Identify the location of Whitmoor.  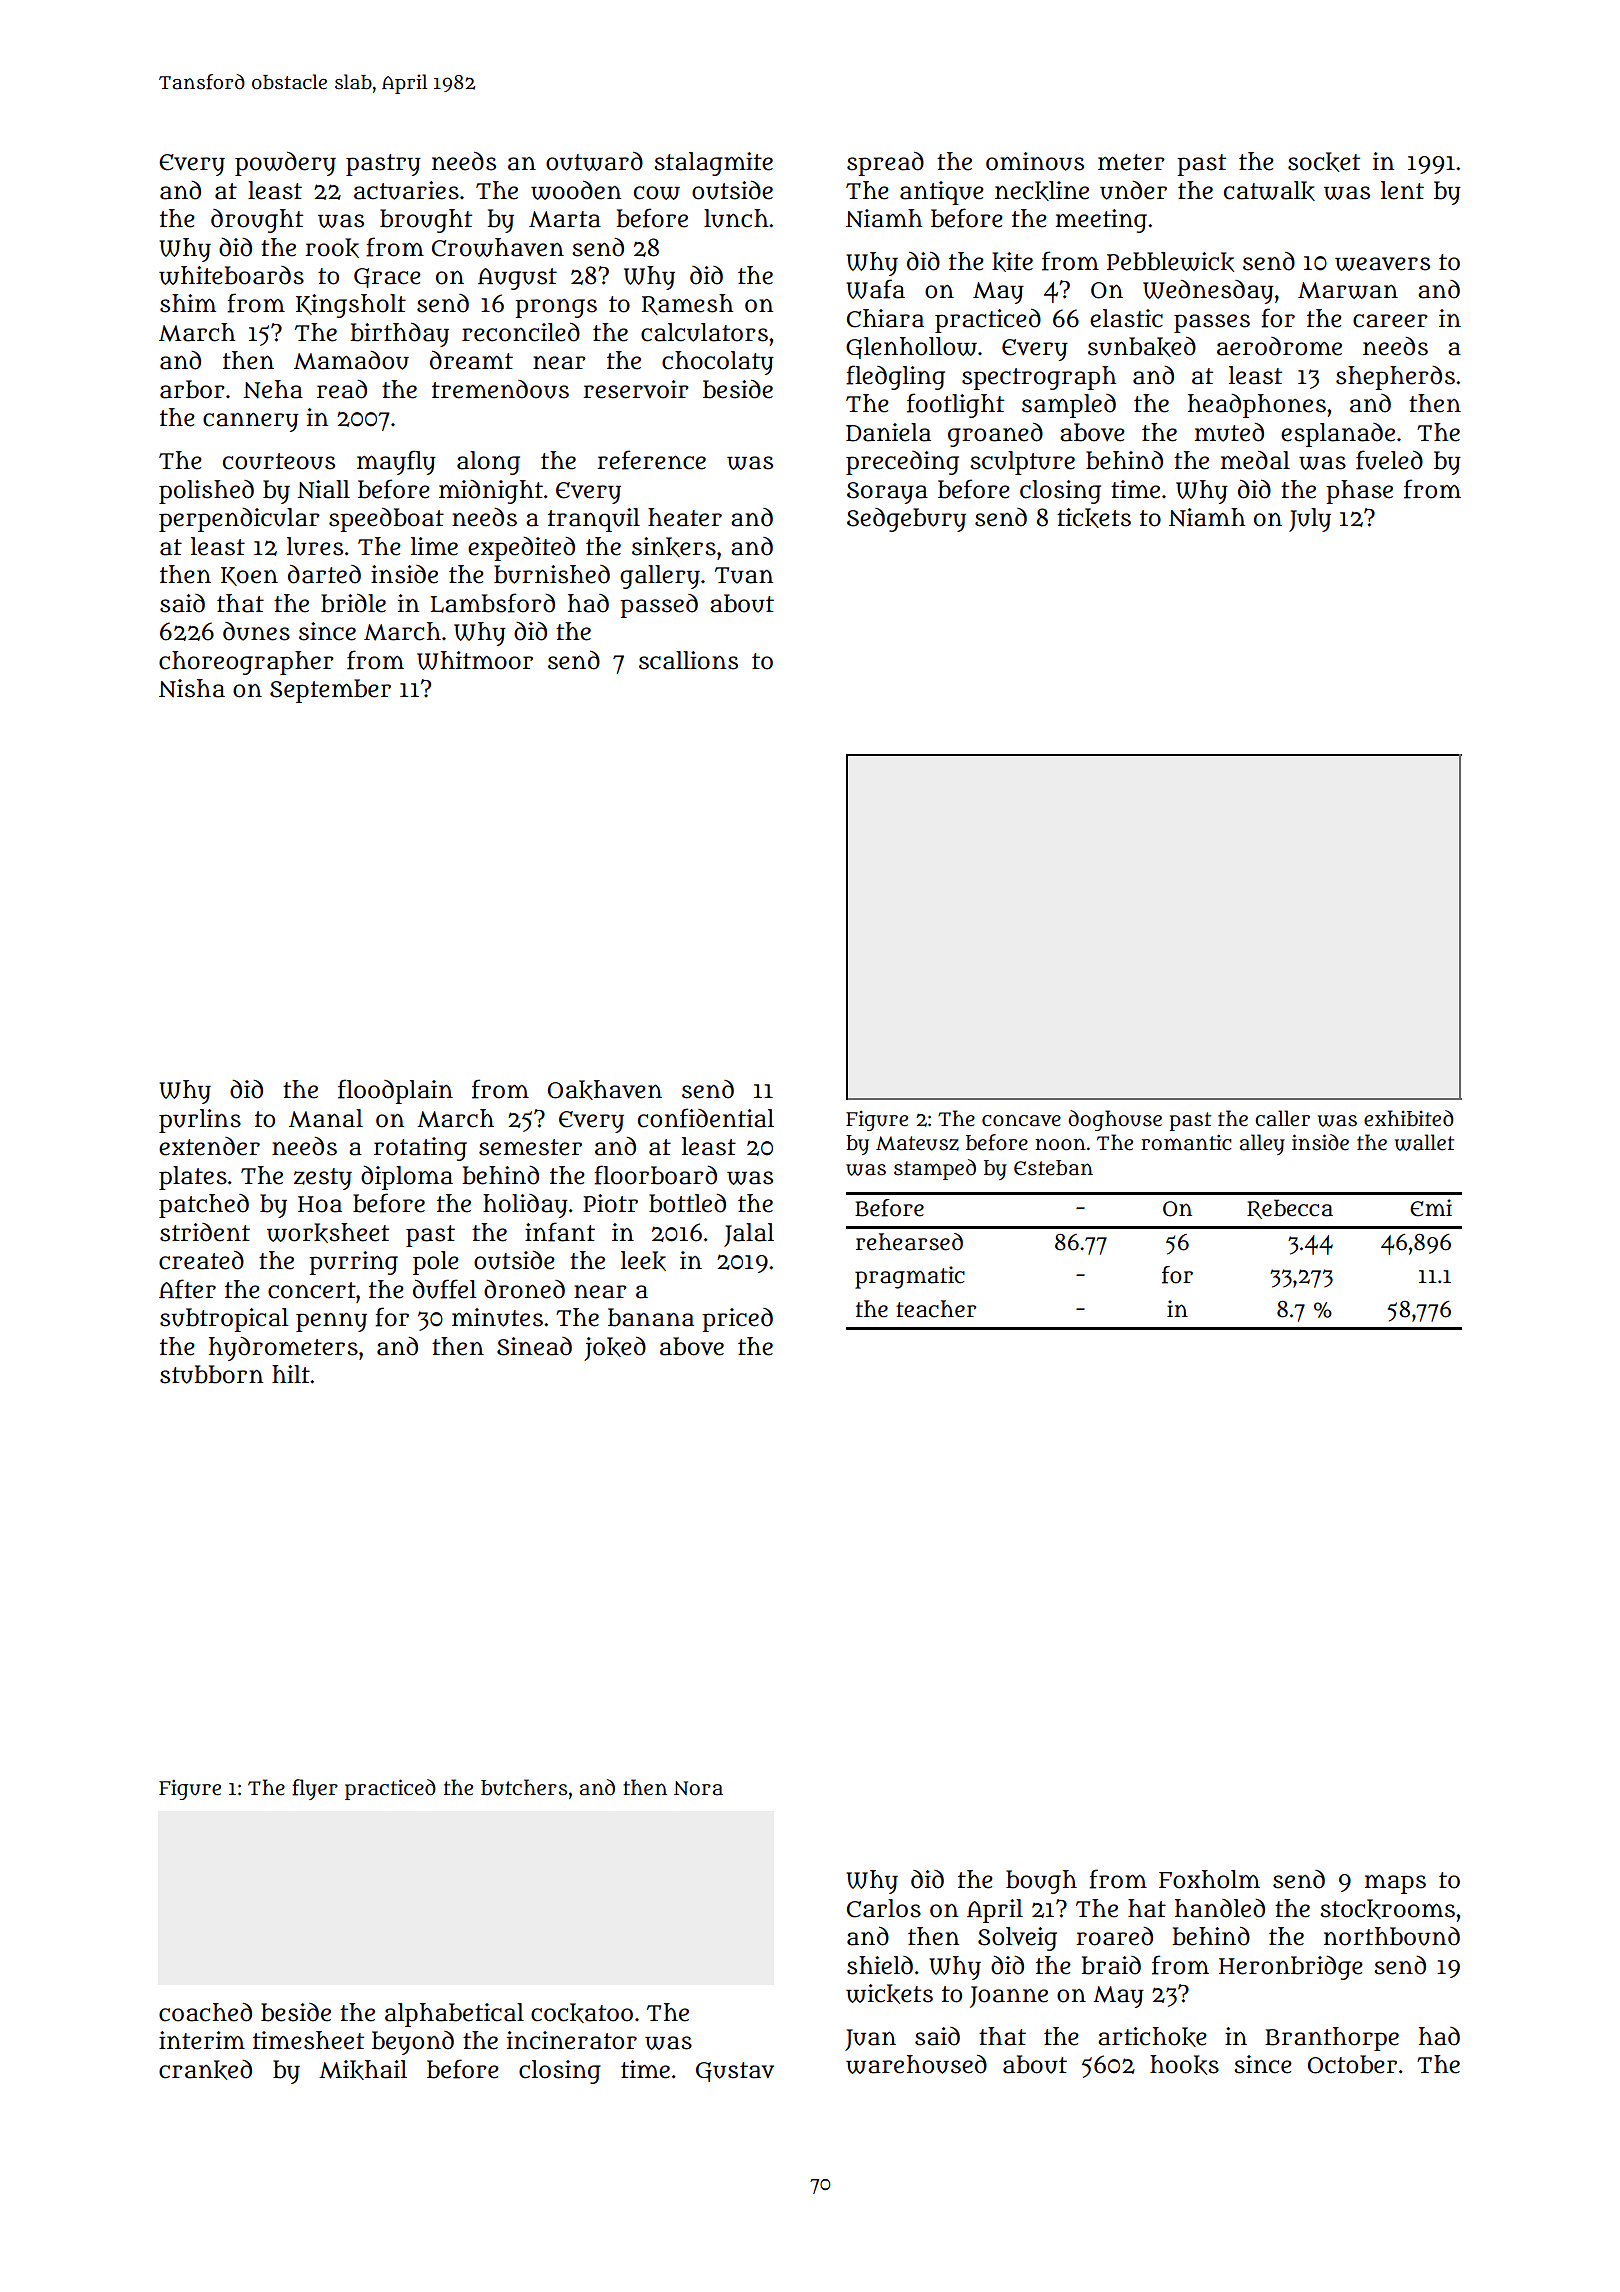
(475, 660).
